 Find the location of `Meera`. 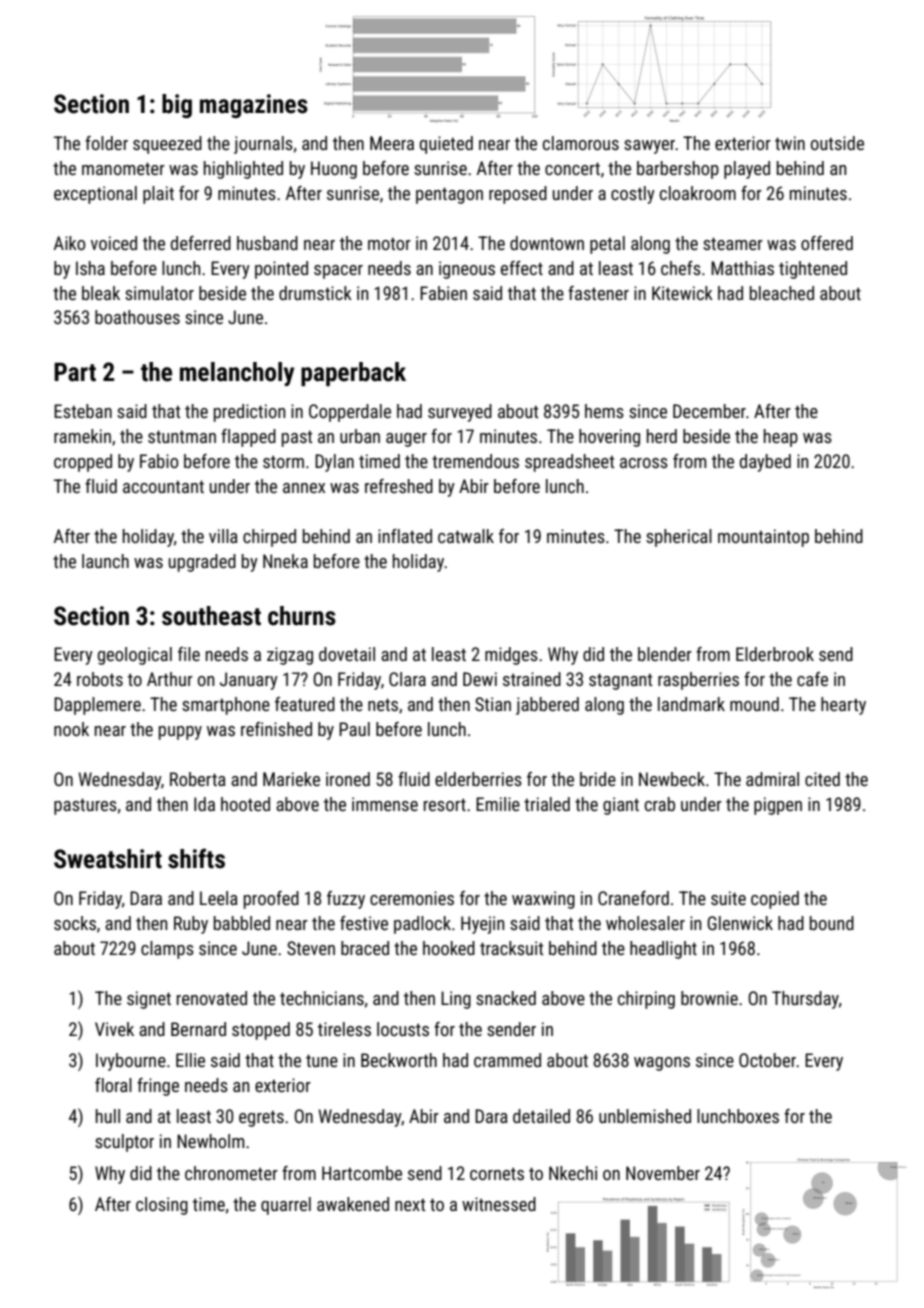

Meera is located at coordinates (392, 143).
